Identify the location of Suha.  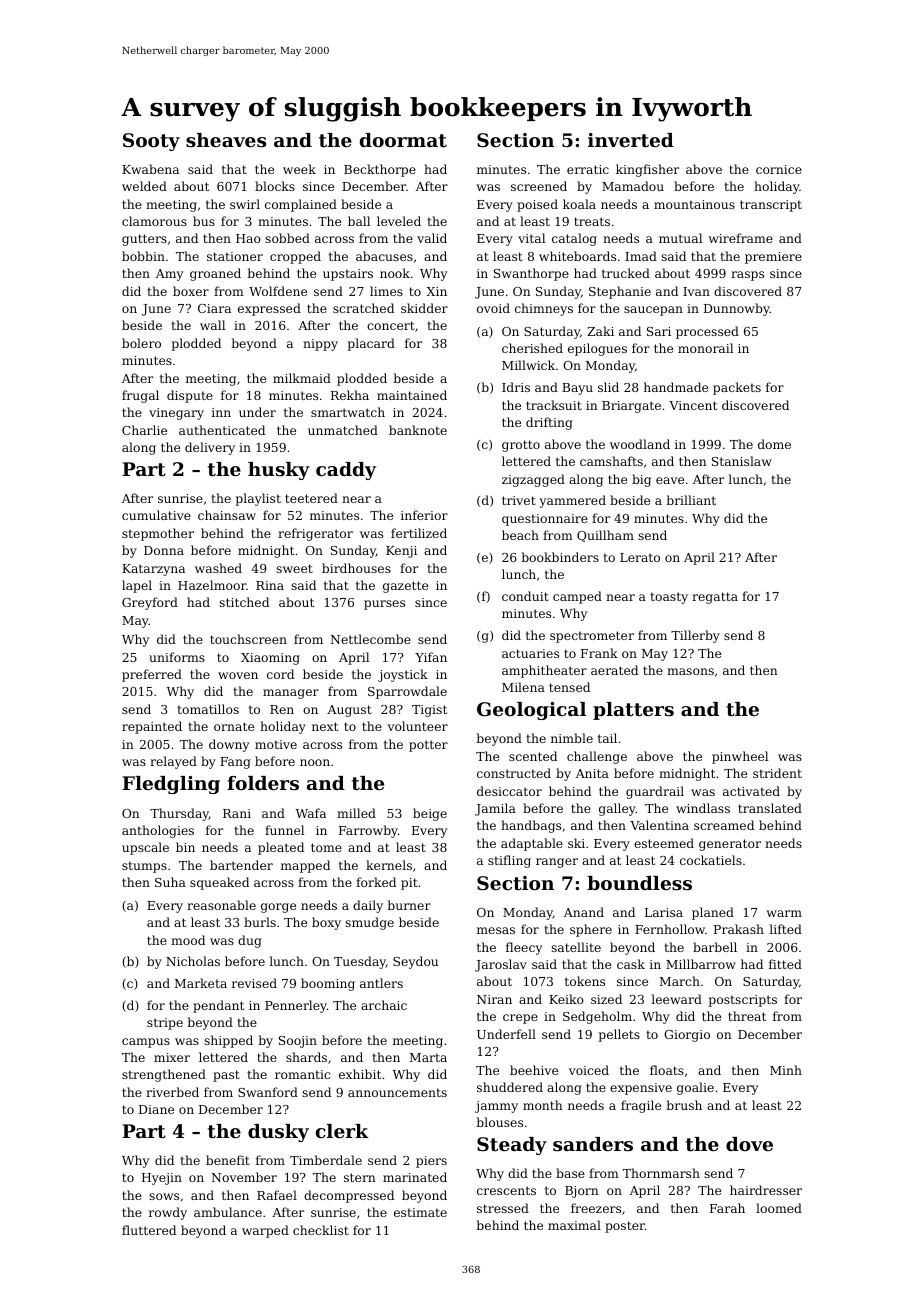
(170, 882).
